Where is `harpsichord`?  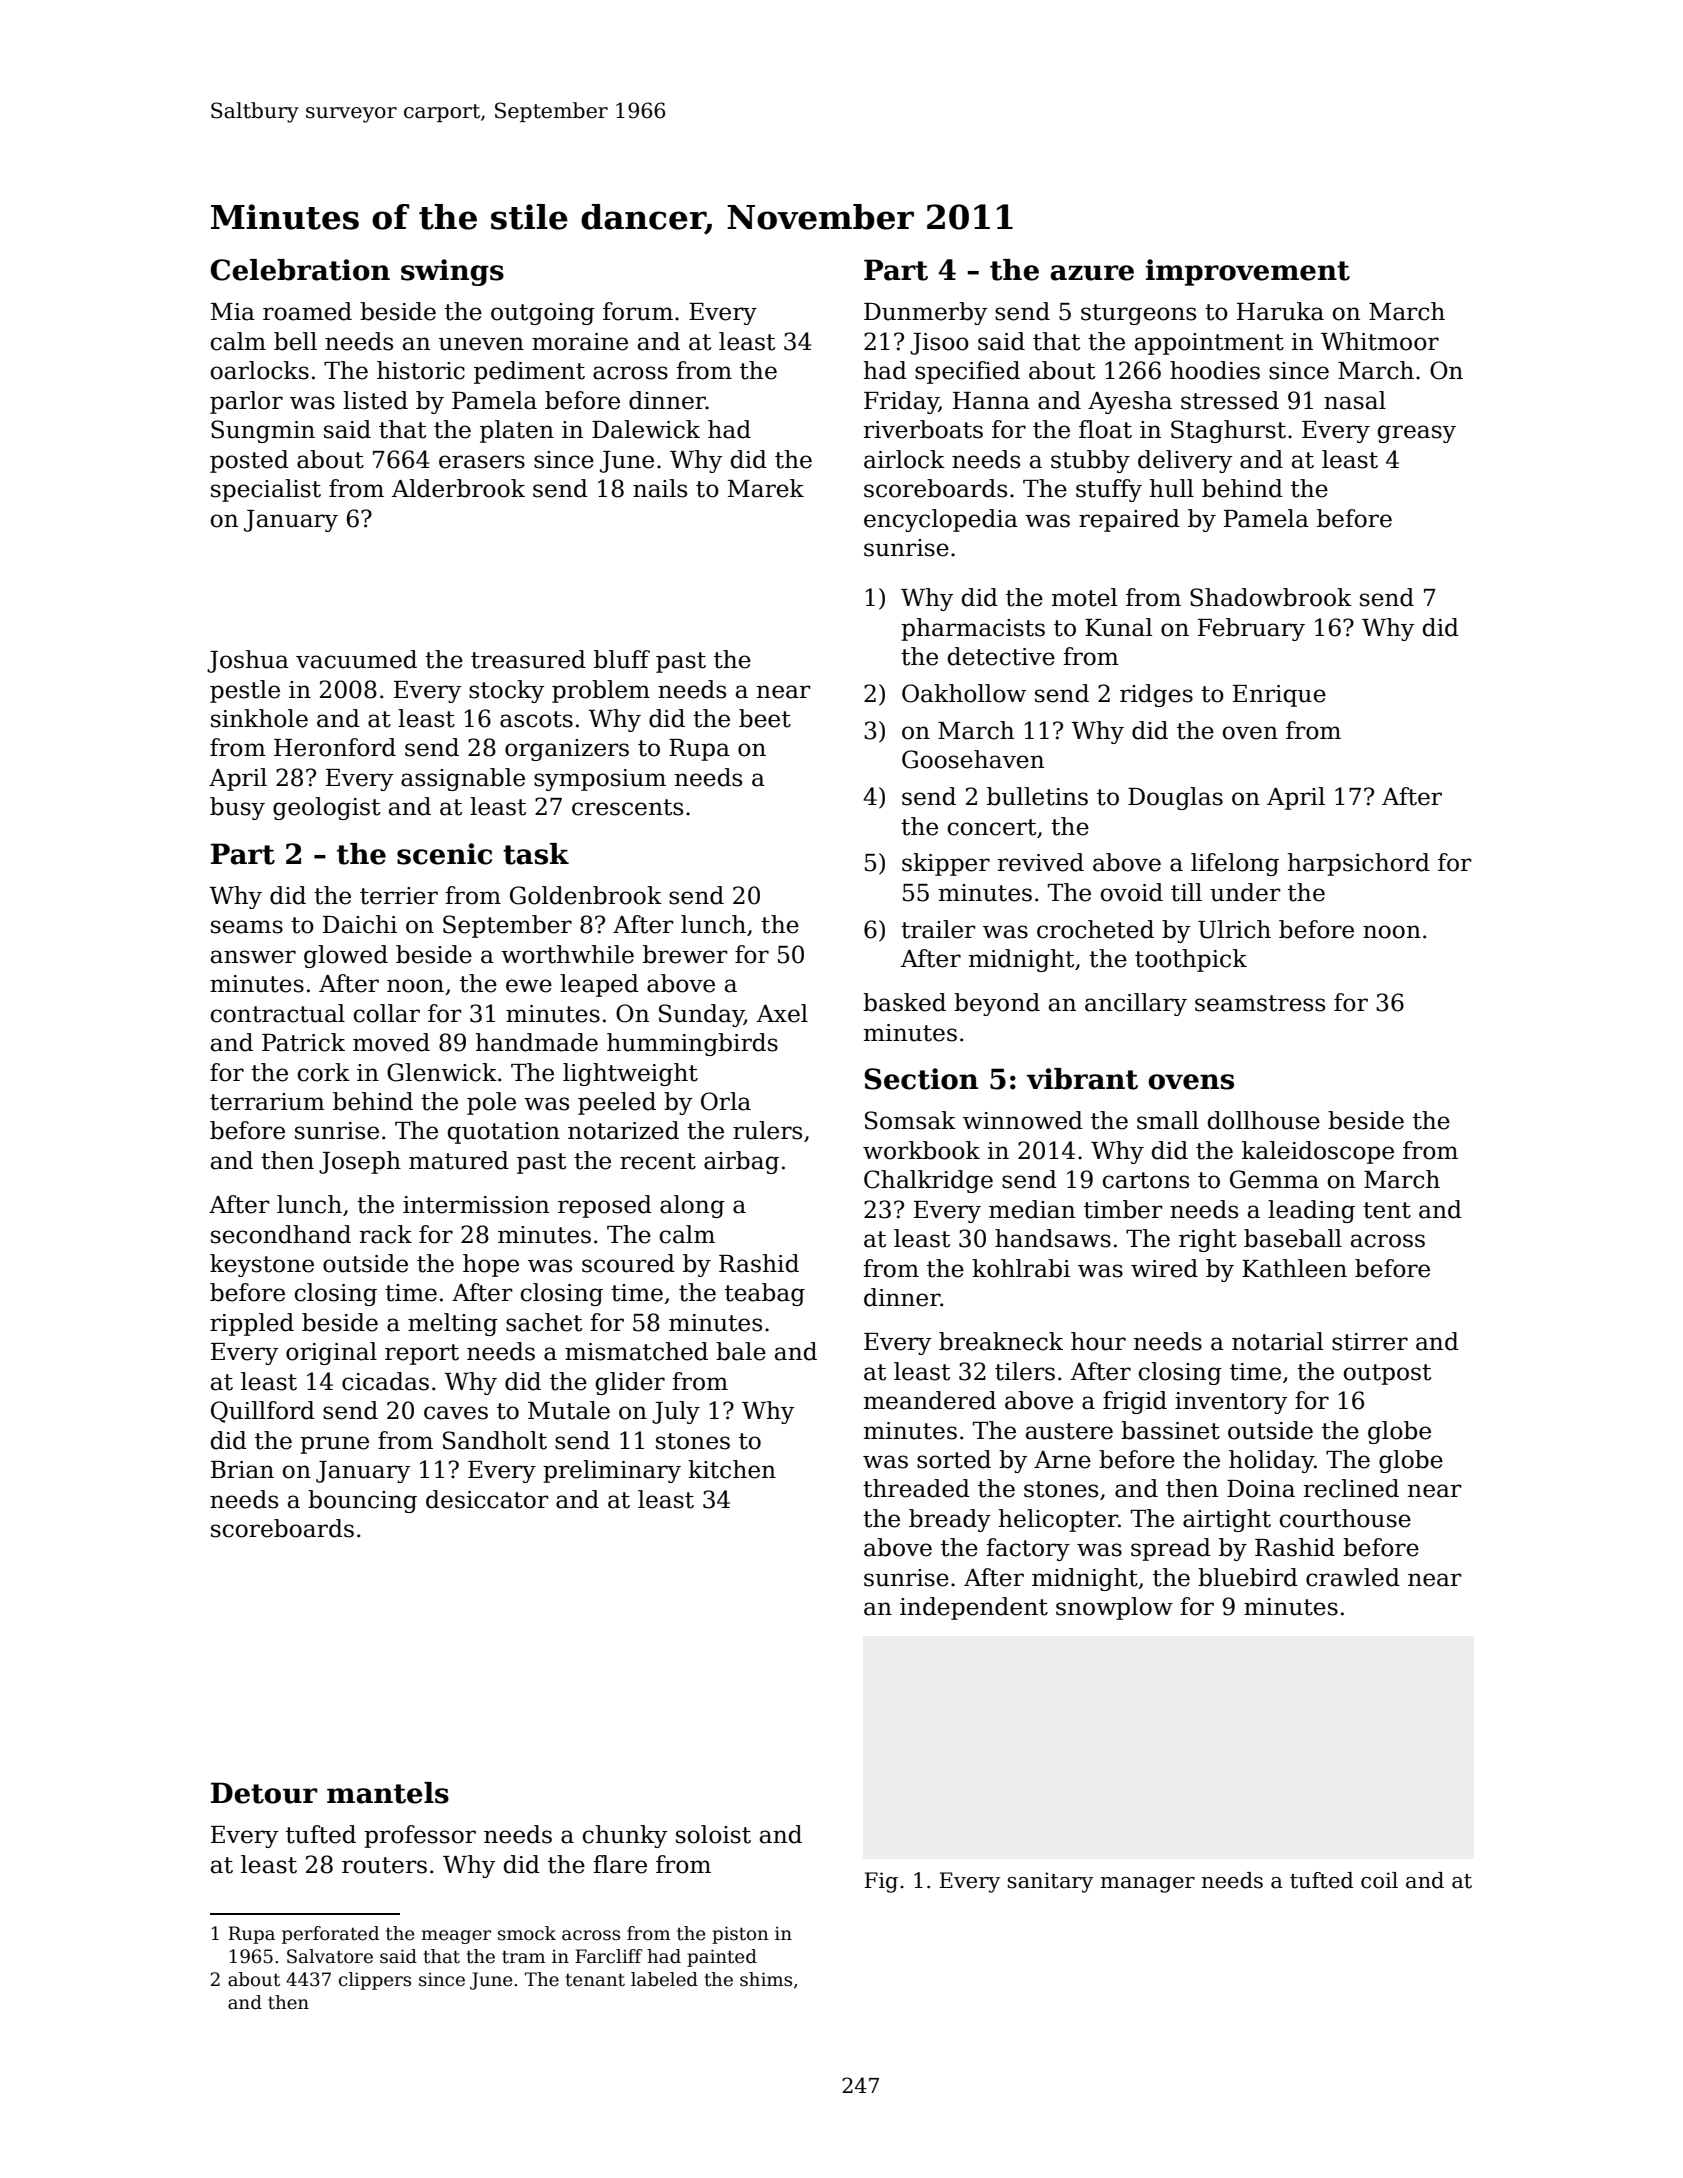 harpsichord is located at coordinates (1359, 864).
